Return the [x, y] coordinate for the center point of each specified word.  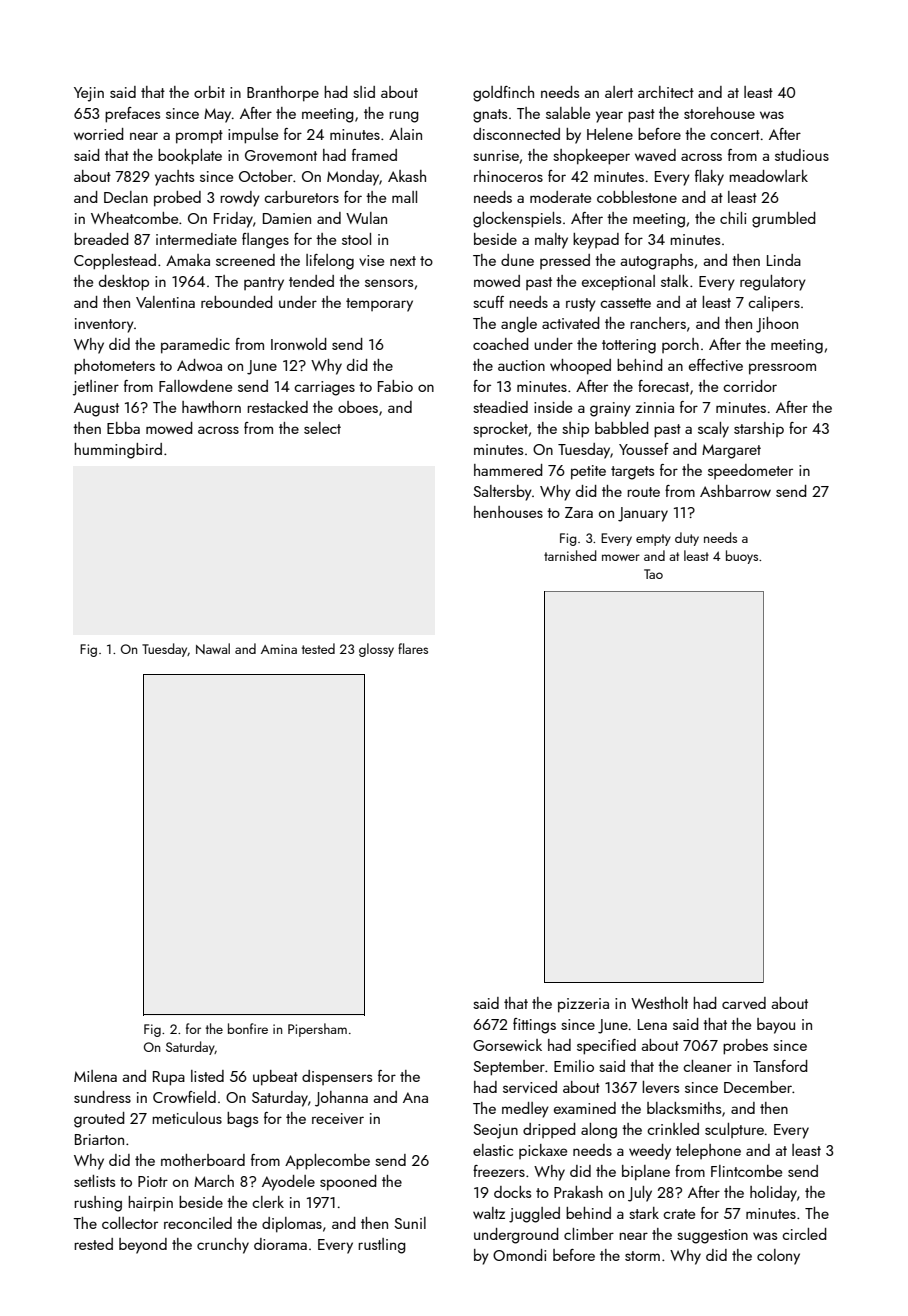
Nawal [213, 648]
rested [93, 1244]
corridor [750, 386]
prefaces [132, 115]
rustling [382, 1246]
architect [666, 92]
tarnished [570, 555]
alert [619, 92]
